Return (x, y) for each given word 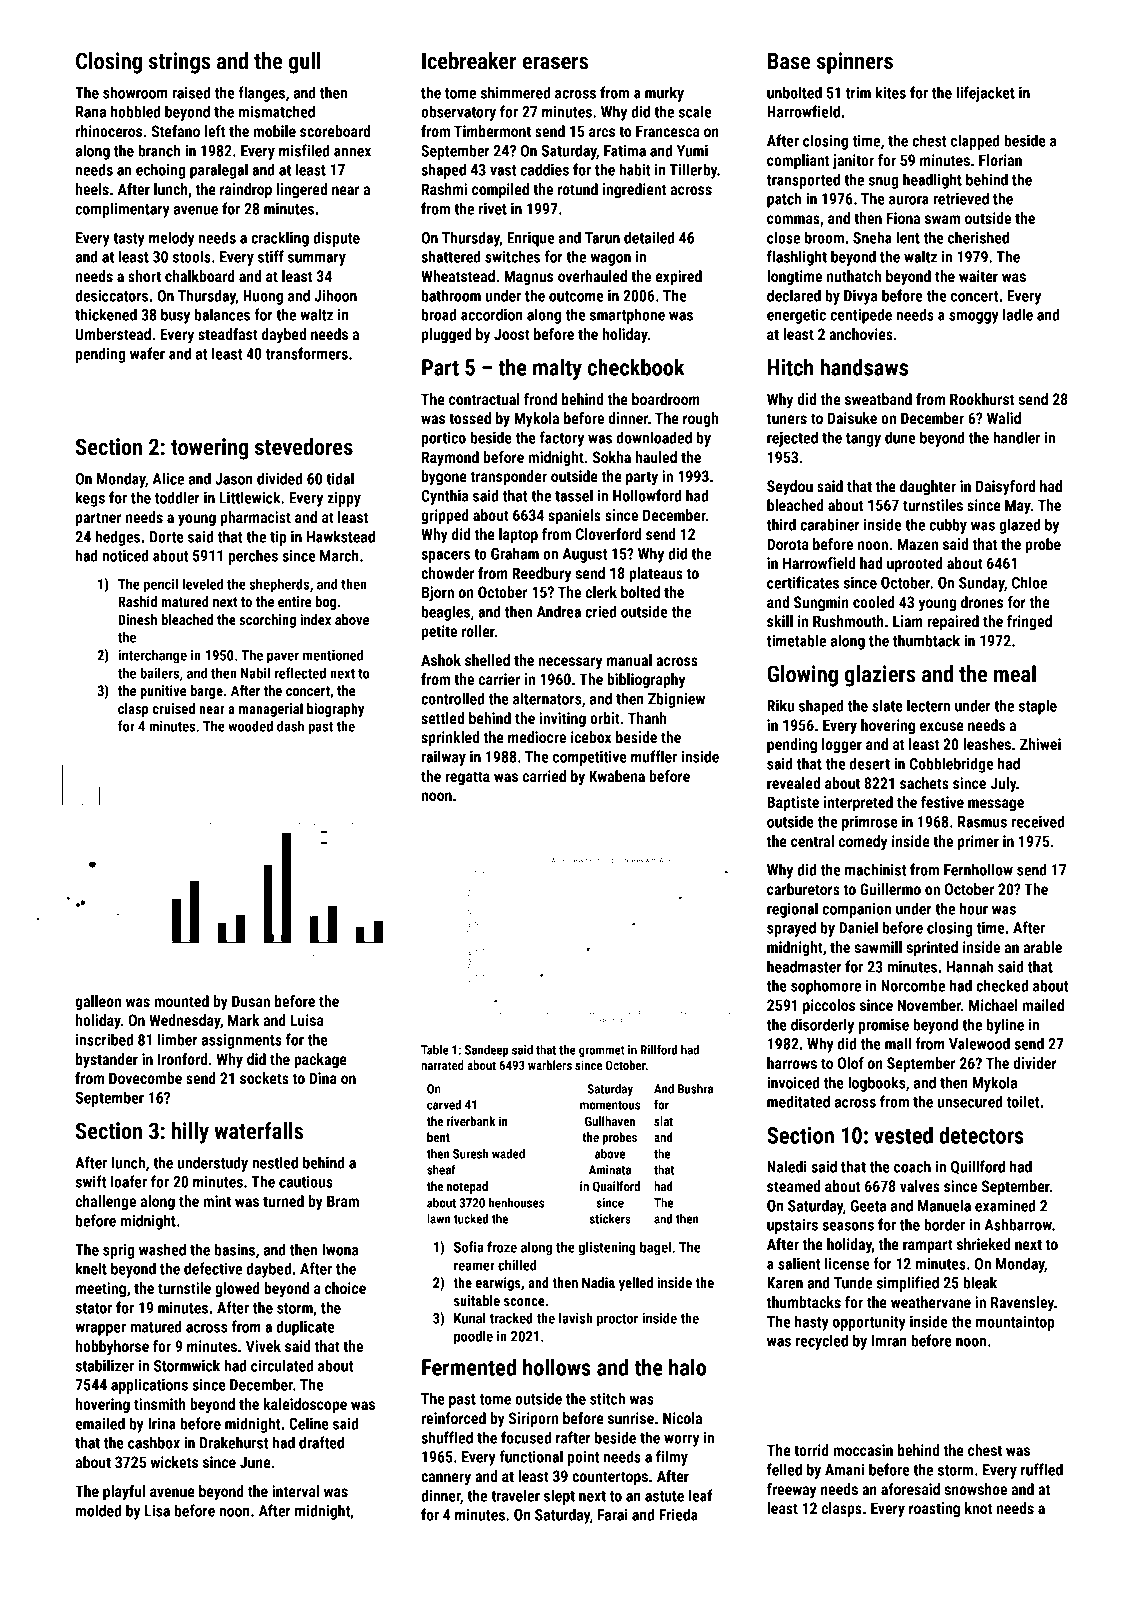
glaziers (880, 676)
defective (213, 1268)
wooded (250, 726)
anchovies (861, 334)
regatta (467, 778)
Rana (91, 112)
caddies (544, 169)
